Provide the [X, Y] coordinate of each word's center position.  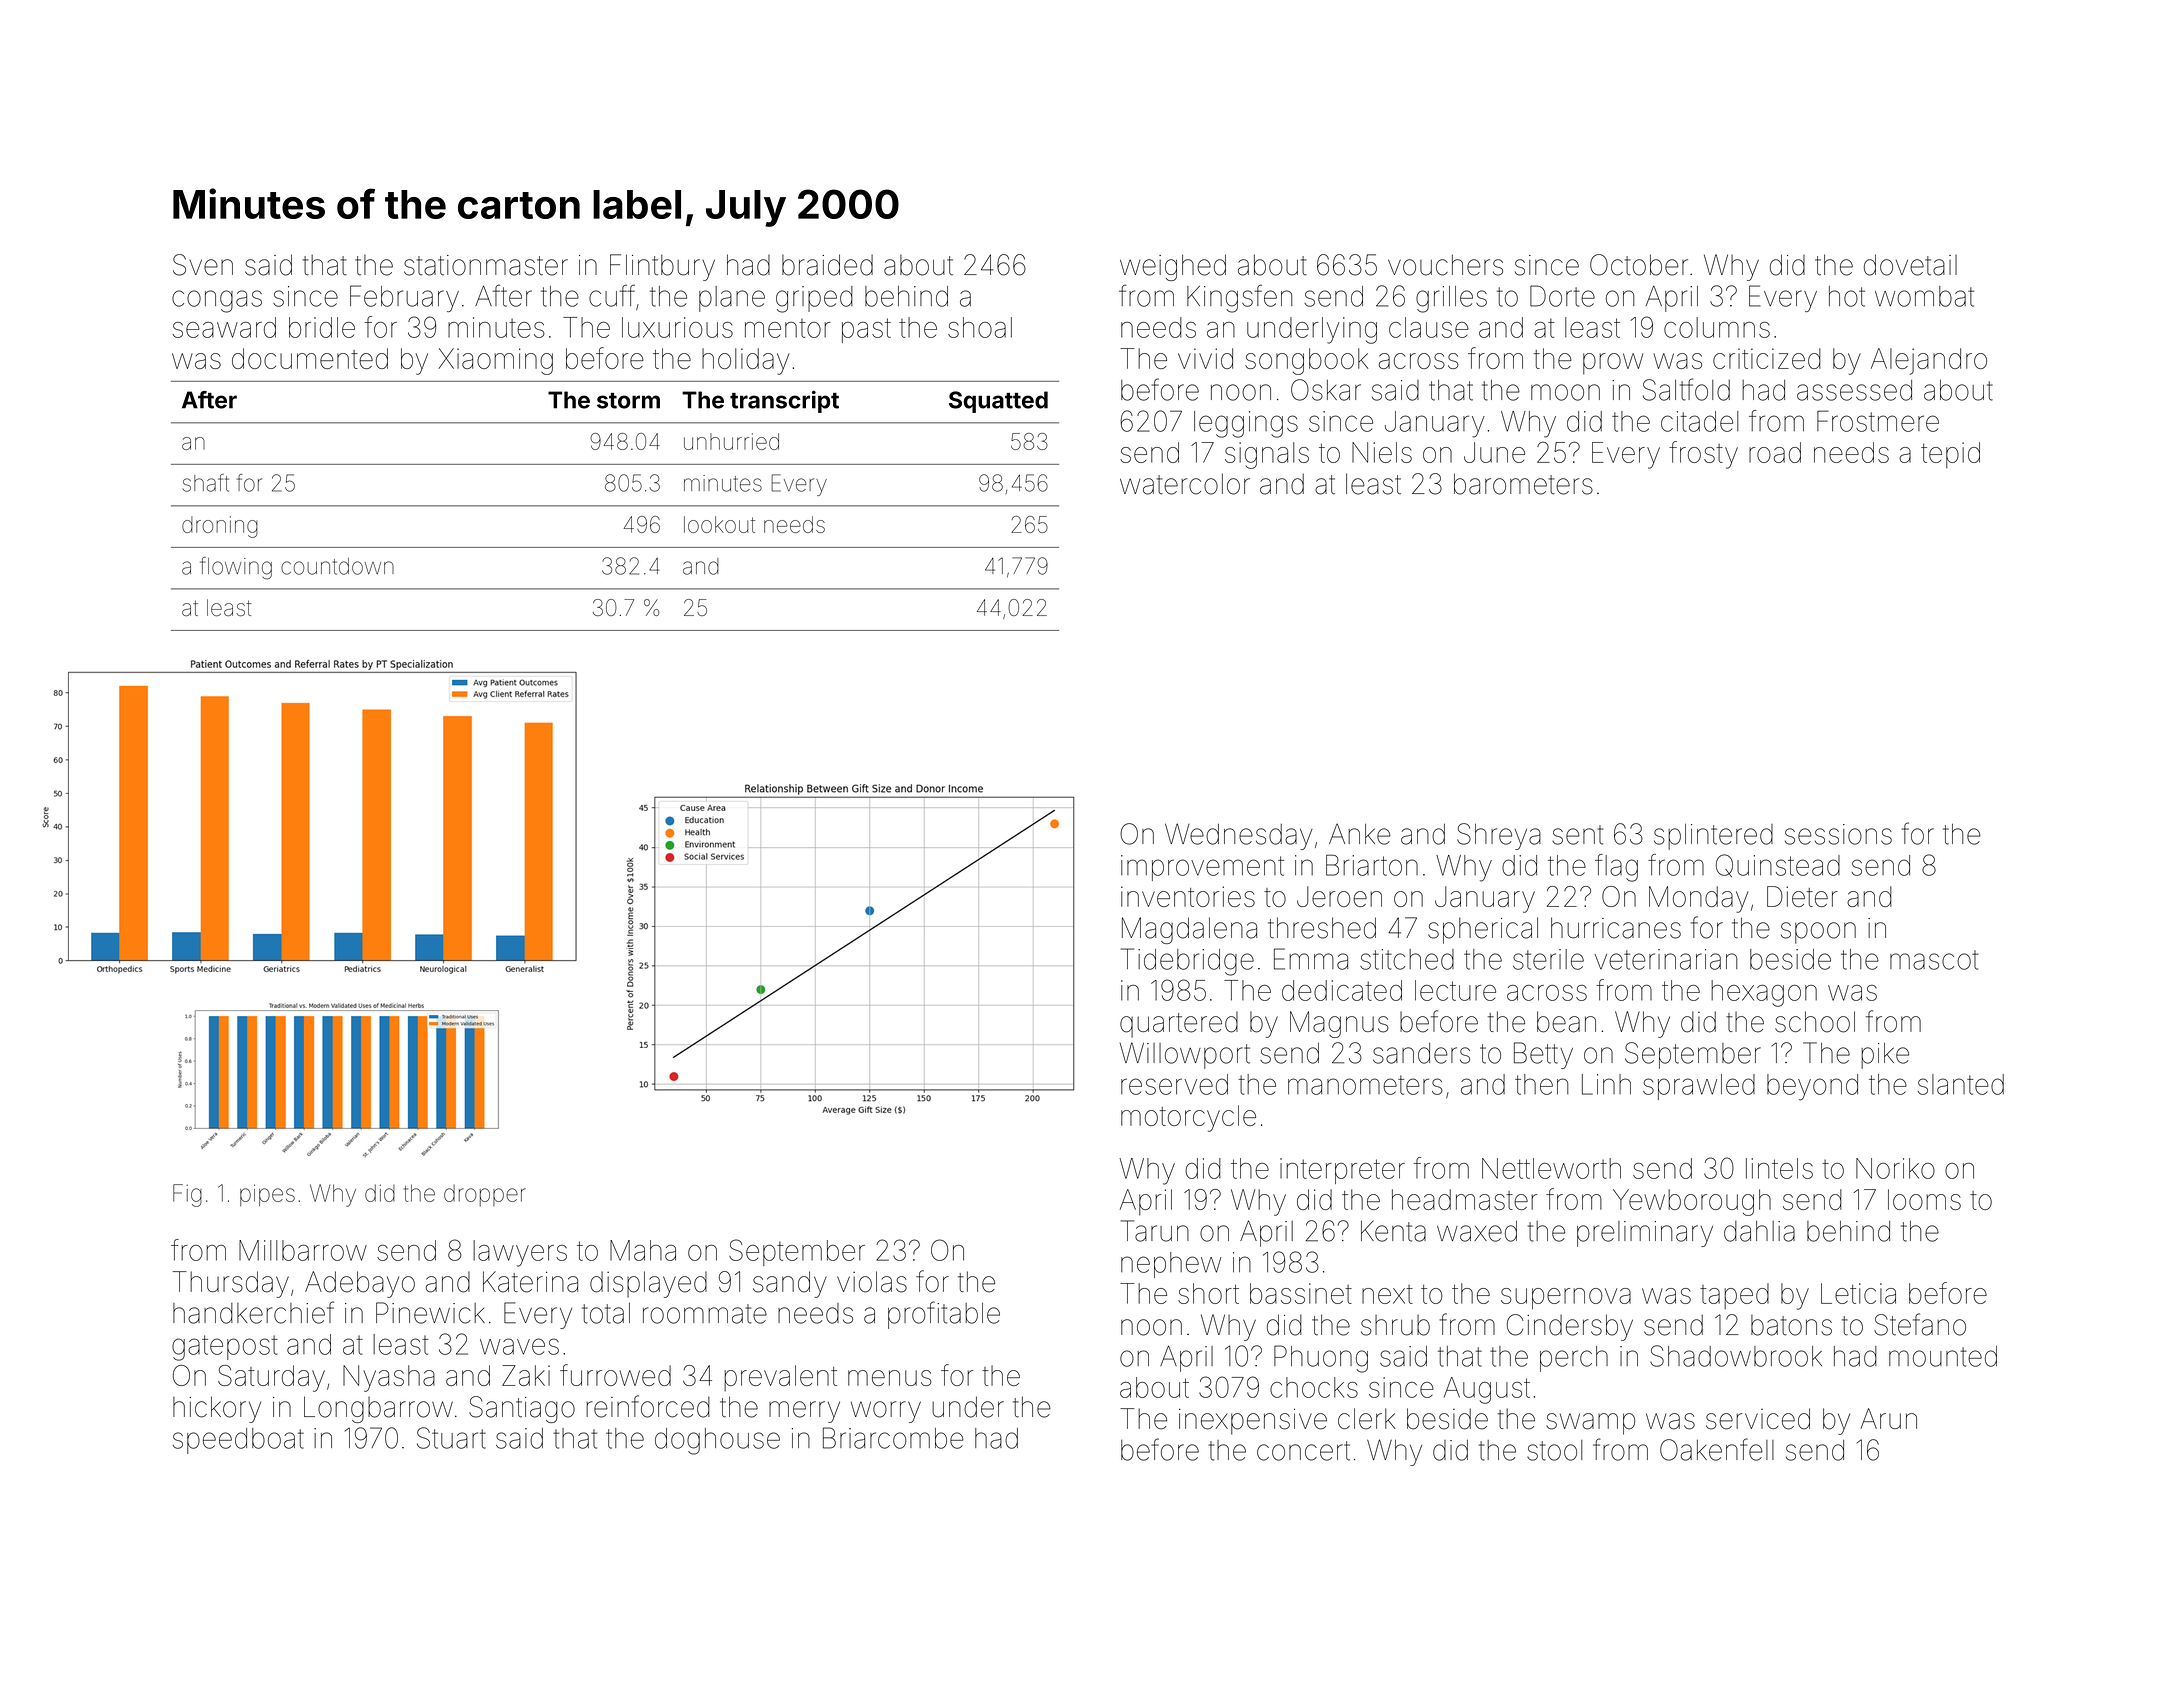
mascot [1934, 960]
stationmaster [486, 265]
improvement [1202, 868]
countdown [337, 566]
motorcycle [1188, 1118]
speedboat [238, 1441]
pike [1885, 1056]
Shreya [1499, 836]
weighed [1173, 267]
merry [804, 1412]
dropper [485, 1195]
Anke [1360, 834]
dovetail [1910, 265]
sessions [1838, 834]
